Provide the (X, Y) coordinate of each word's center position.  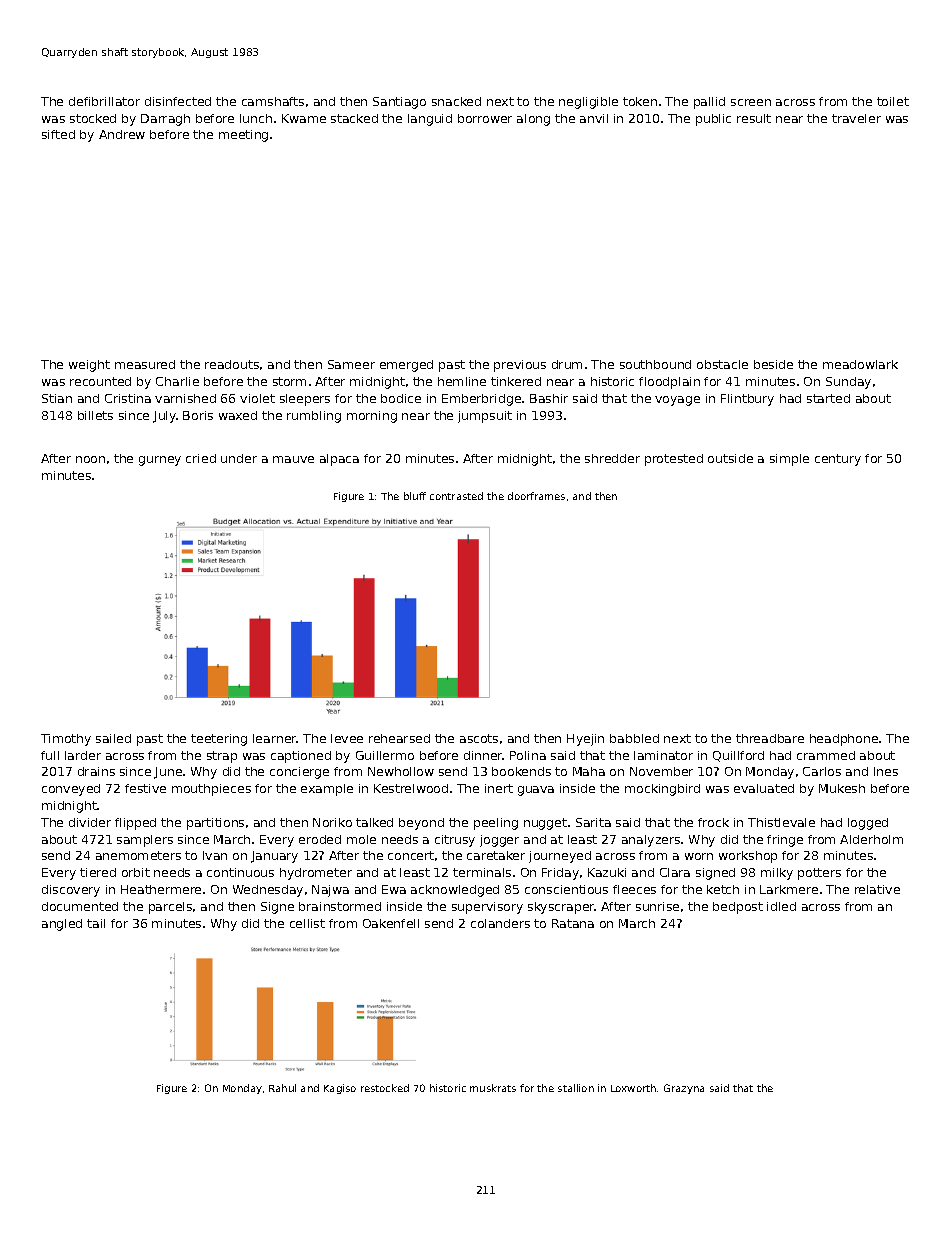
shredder (612, 458)
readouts (232, 364)
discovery (71, 891)
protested (674, 460)
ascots (479, 738)
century (838, 460)
